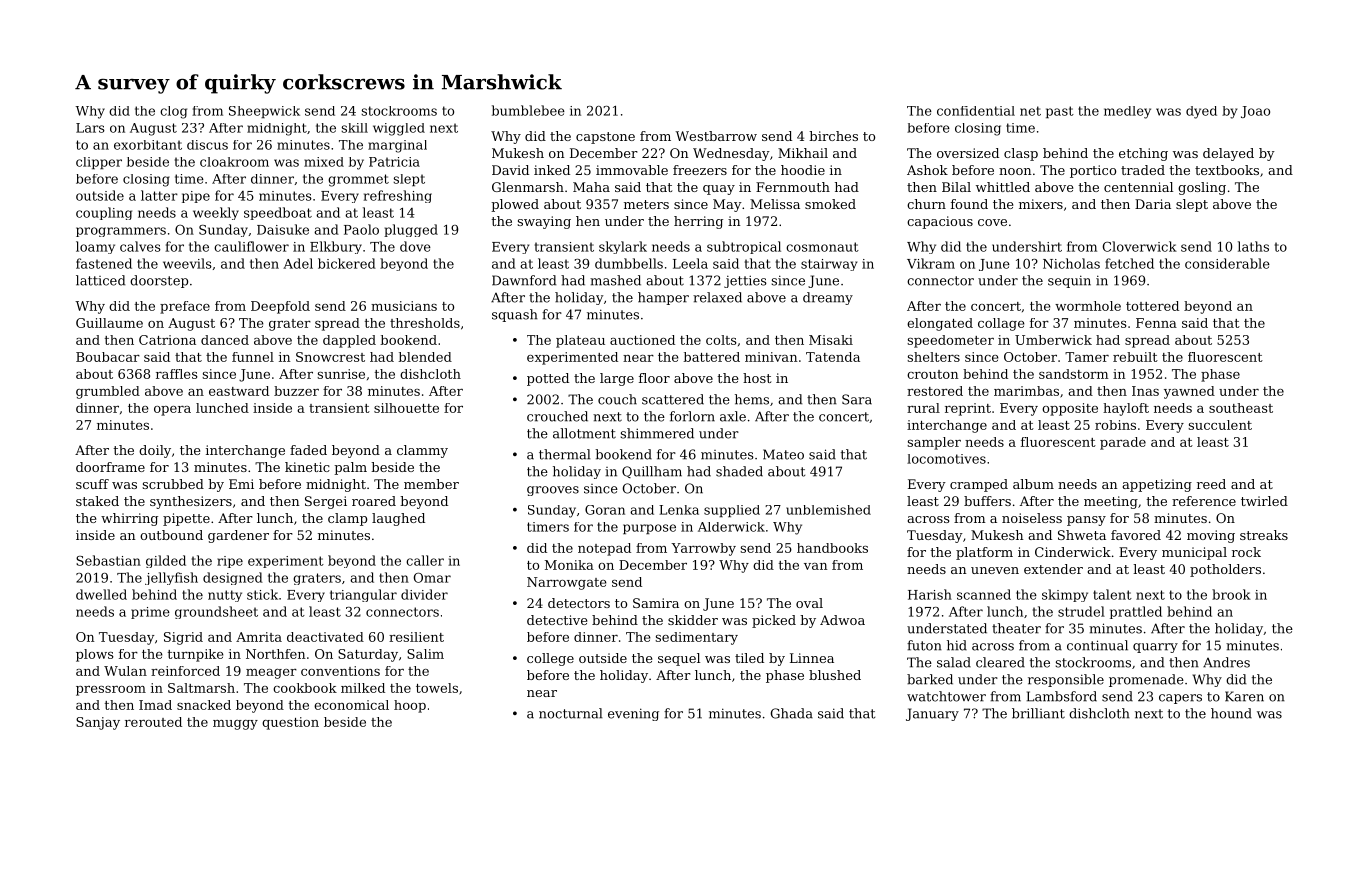  Describe the element at coordinates (515, 205) in the screenshot. I see `plowed` at that location.
